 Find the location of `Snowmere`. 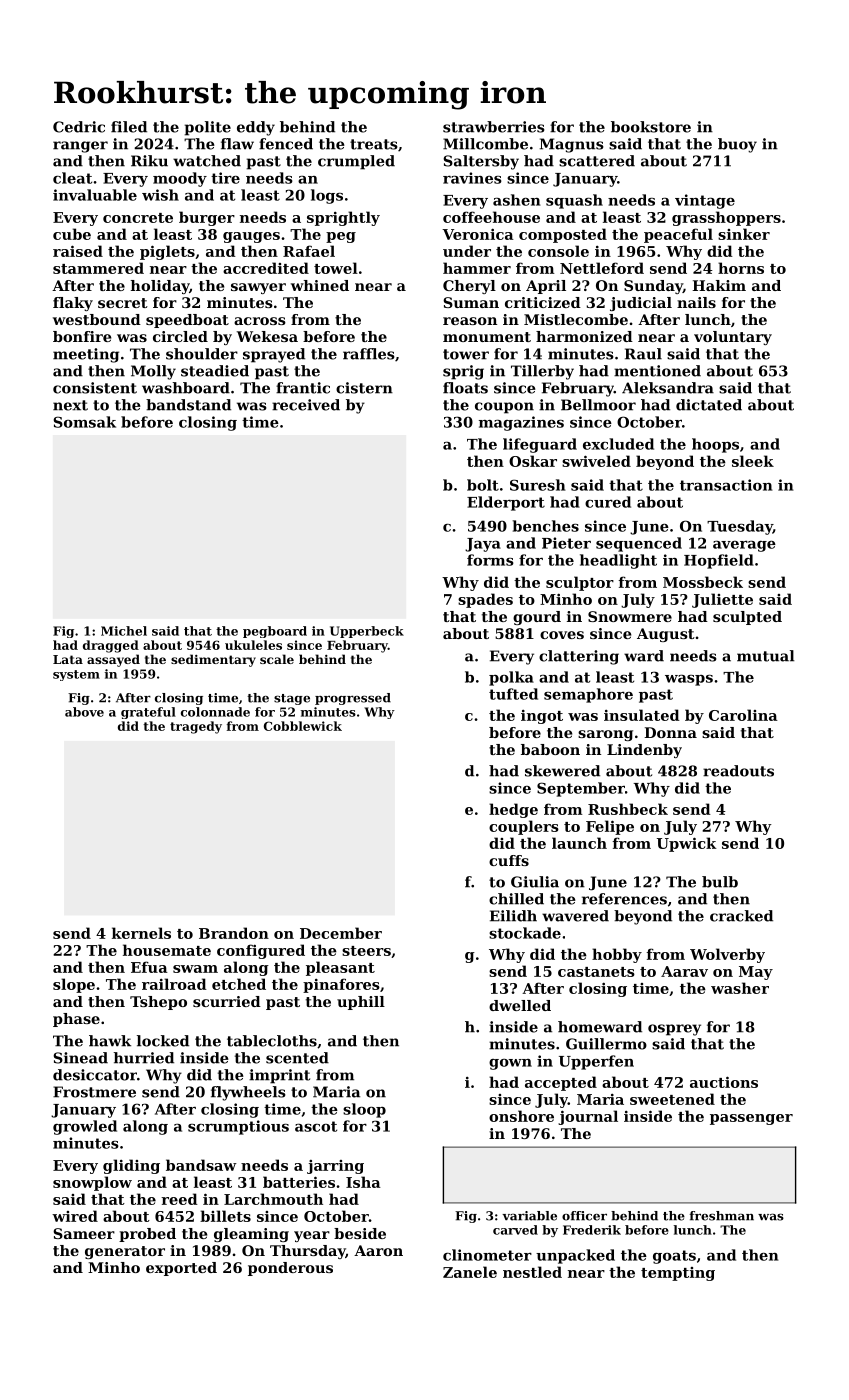

Snowmere is located at coordinates (630, 616).
